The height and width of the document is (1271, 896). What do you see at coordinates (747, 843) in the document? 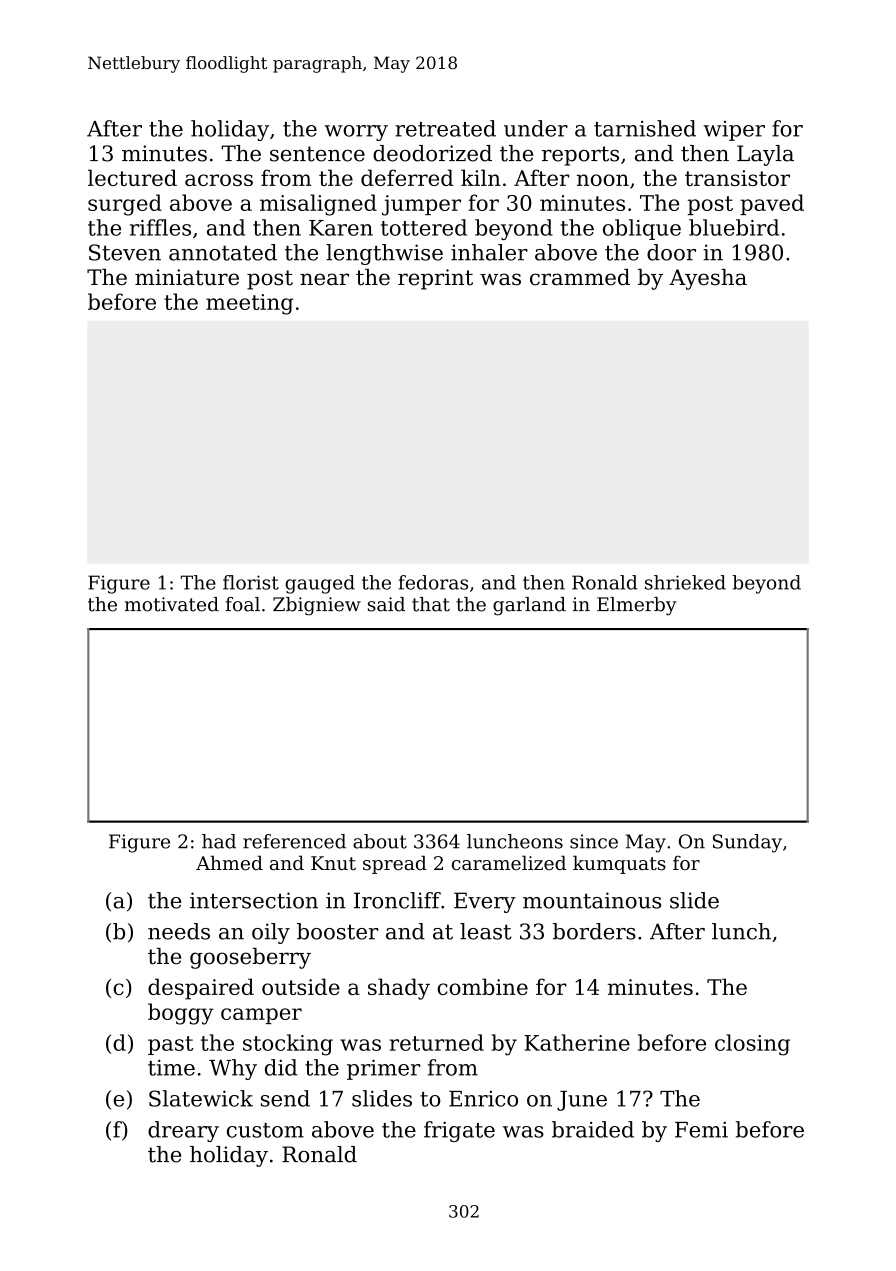
I see `Sunday` at bounding box center [747, 843].
